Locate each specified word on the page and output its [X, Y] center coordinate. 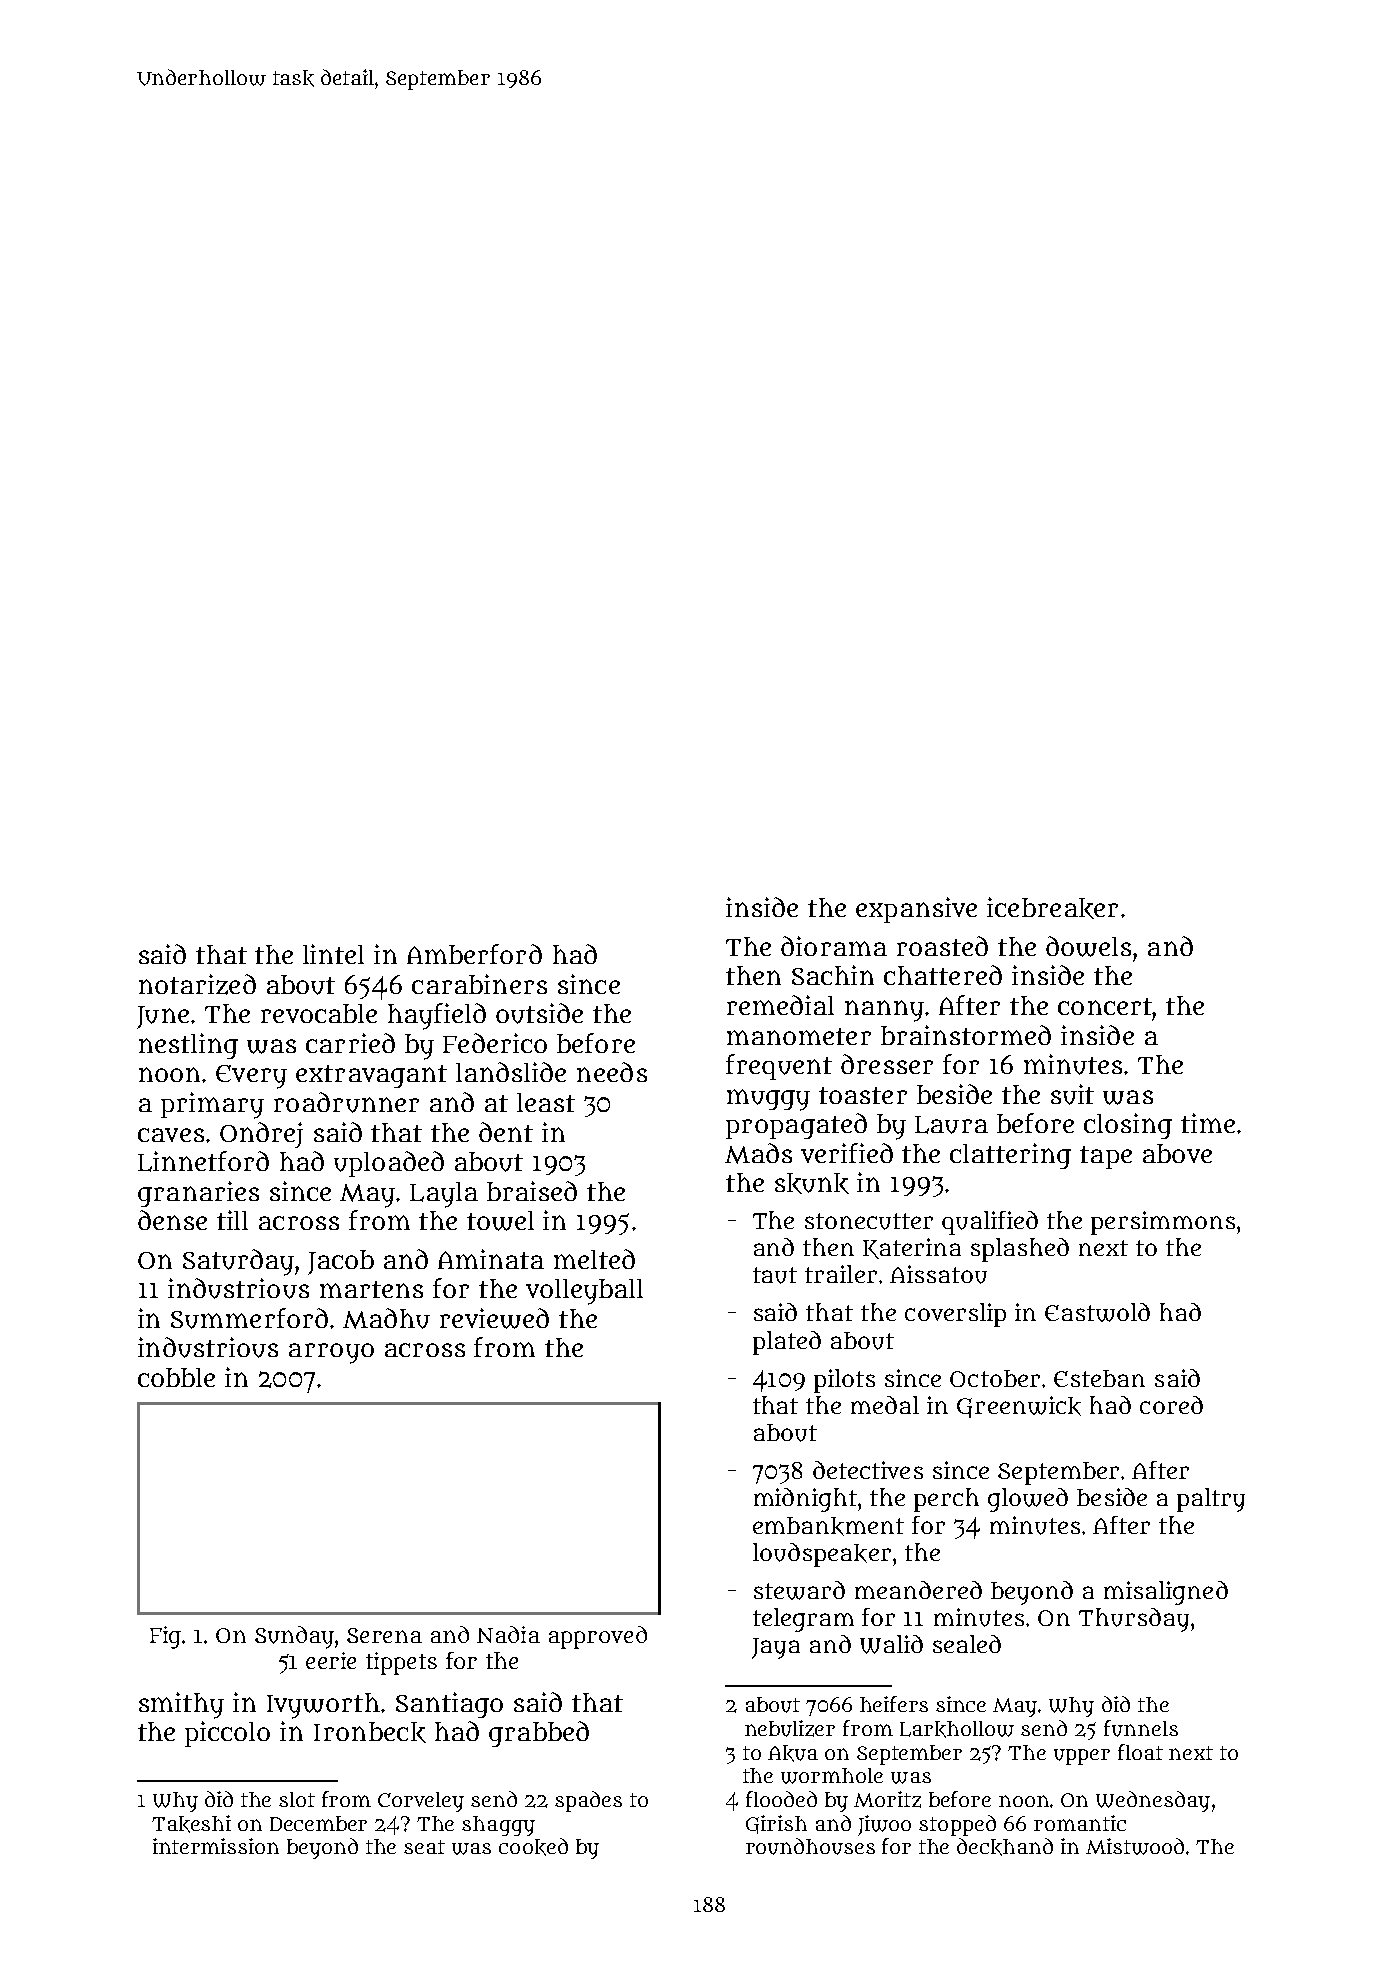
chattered [943, 975]
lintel [333, 954]
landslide [511, 1072]
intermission [216, 1846]
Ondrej [261, 1135]
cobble [176, 1377]
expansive [916, 910]
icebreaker [1052, 908]
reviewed [494, 1318]
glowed [1028, 1500]
